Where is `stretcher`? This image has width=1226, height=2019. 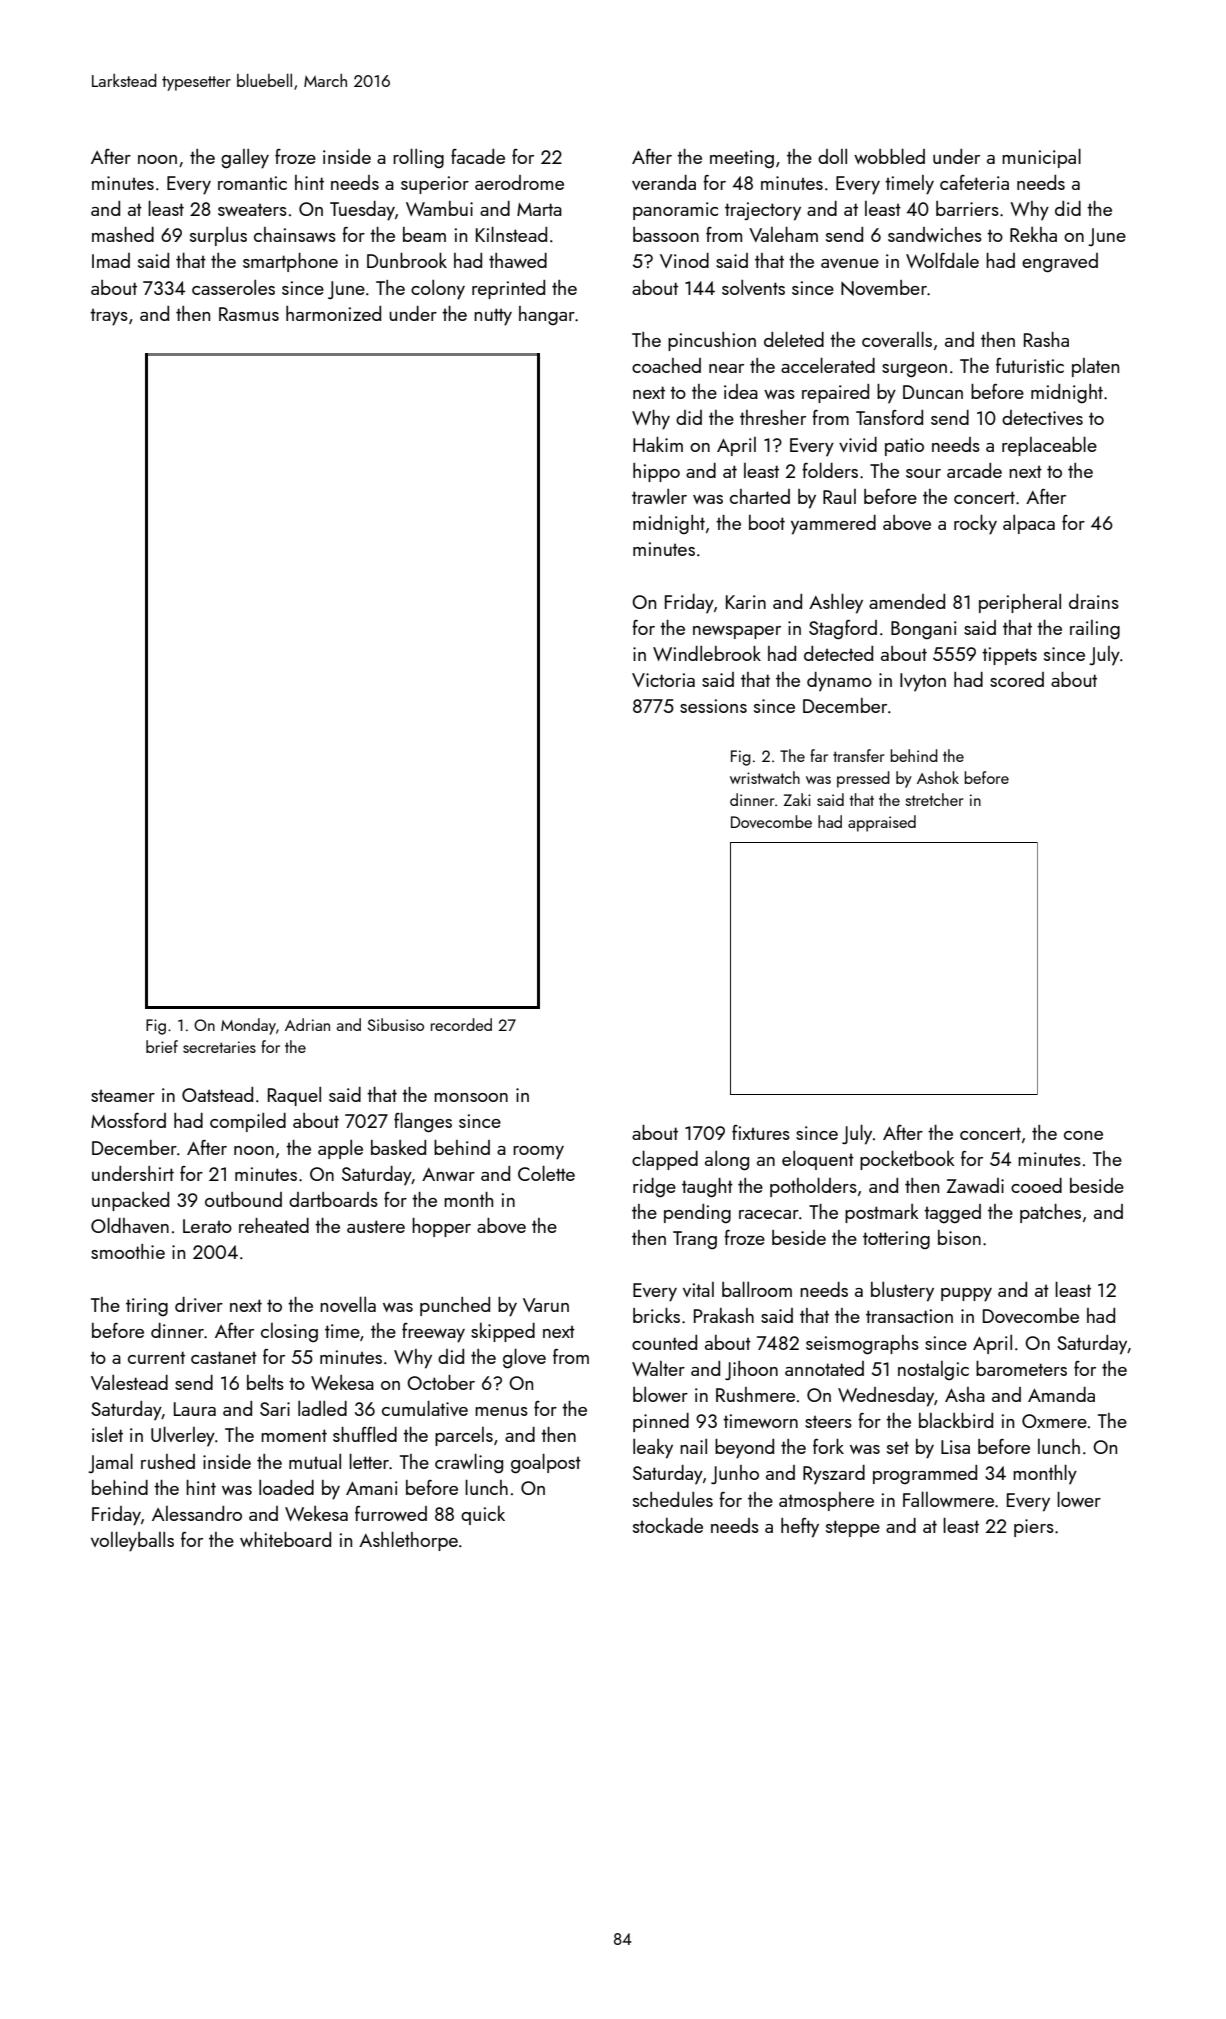 stretcher is located at coordinates (934, 799).
